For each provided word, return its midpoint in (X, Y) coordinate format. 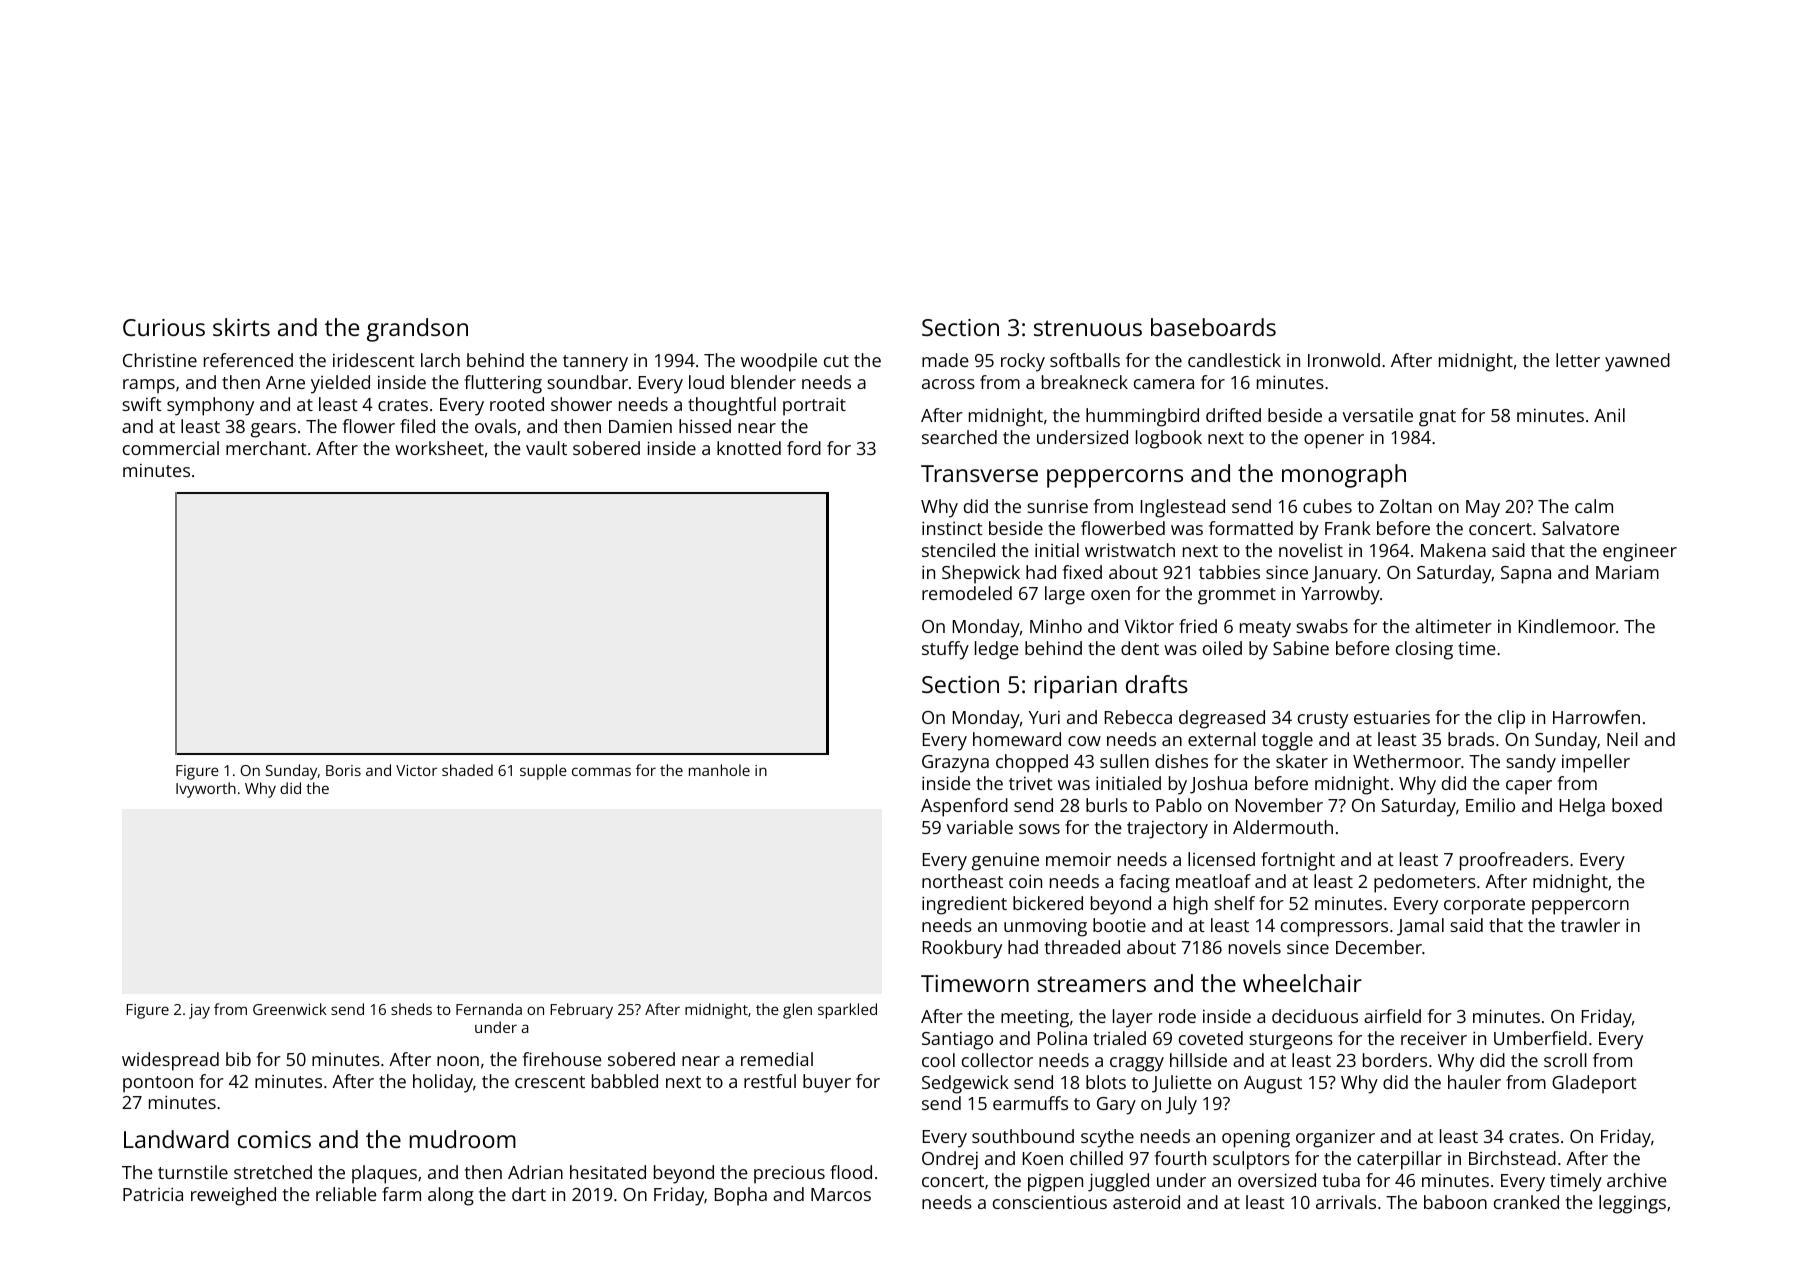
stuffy (945, 650)
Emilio (1490, 805)
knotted (749, 448)
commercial (171, 448)
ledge (997, 650)
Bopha (741, 1196)
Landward (176, 1139)
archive (1637, 1180)
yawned (1637, 362)
